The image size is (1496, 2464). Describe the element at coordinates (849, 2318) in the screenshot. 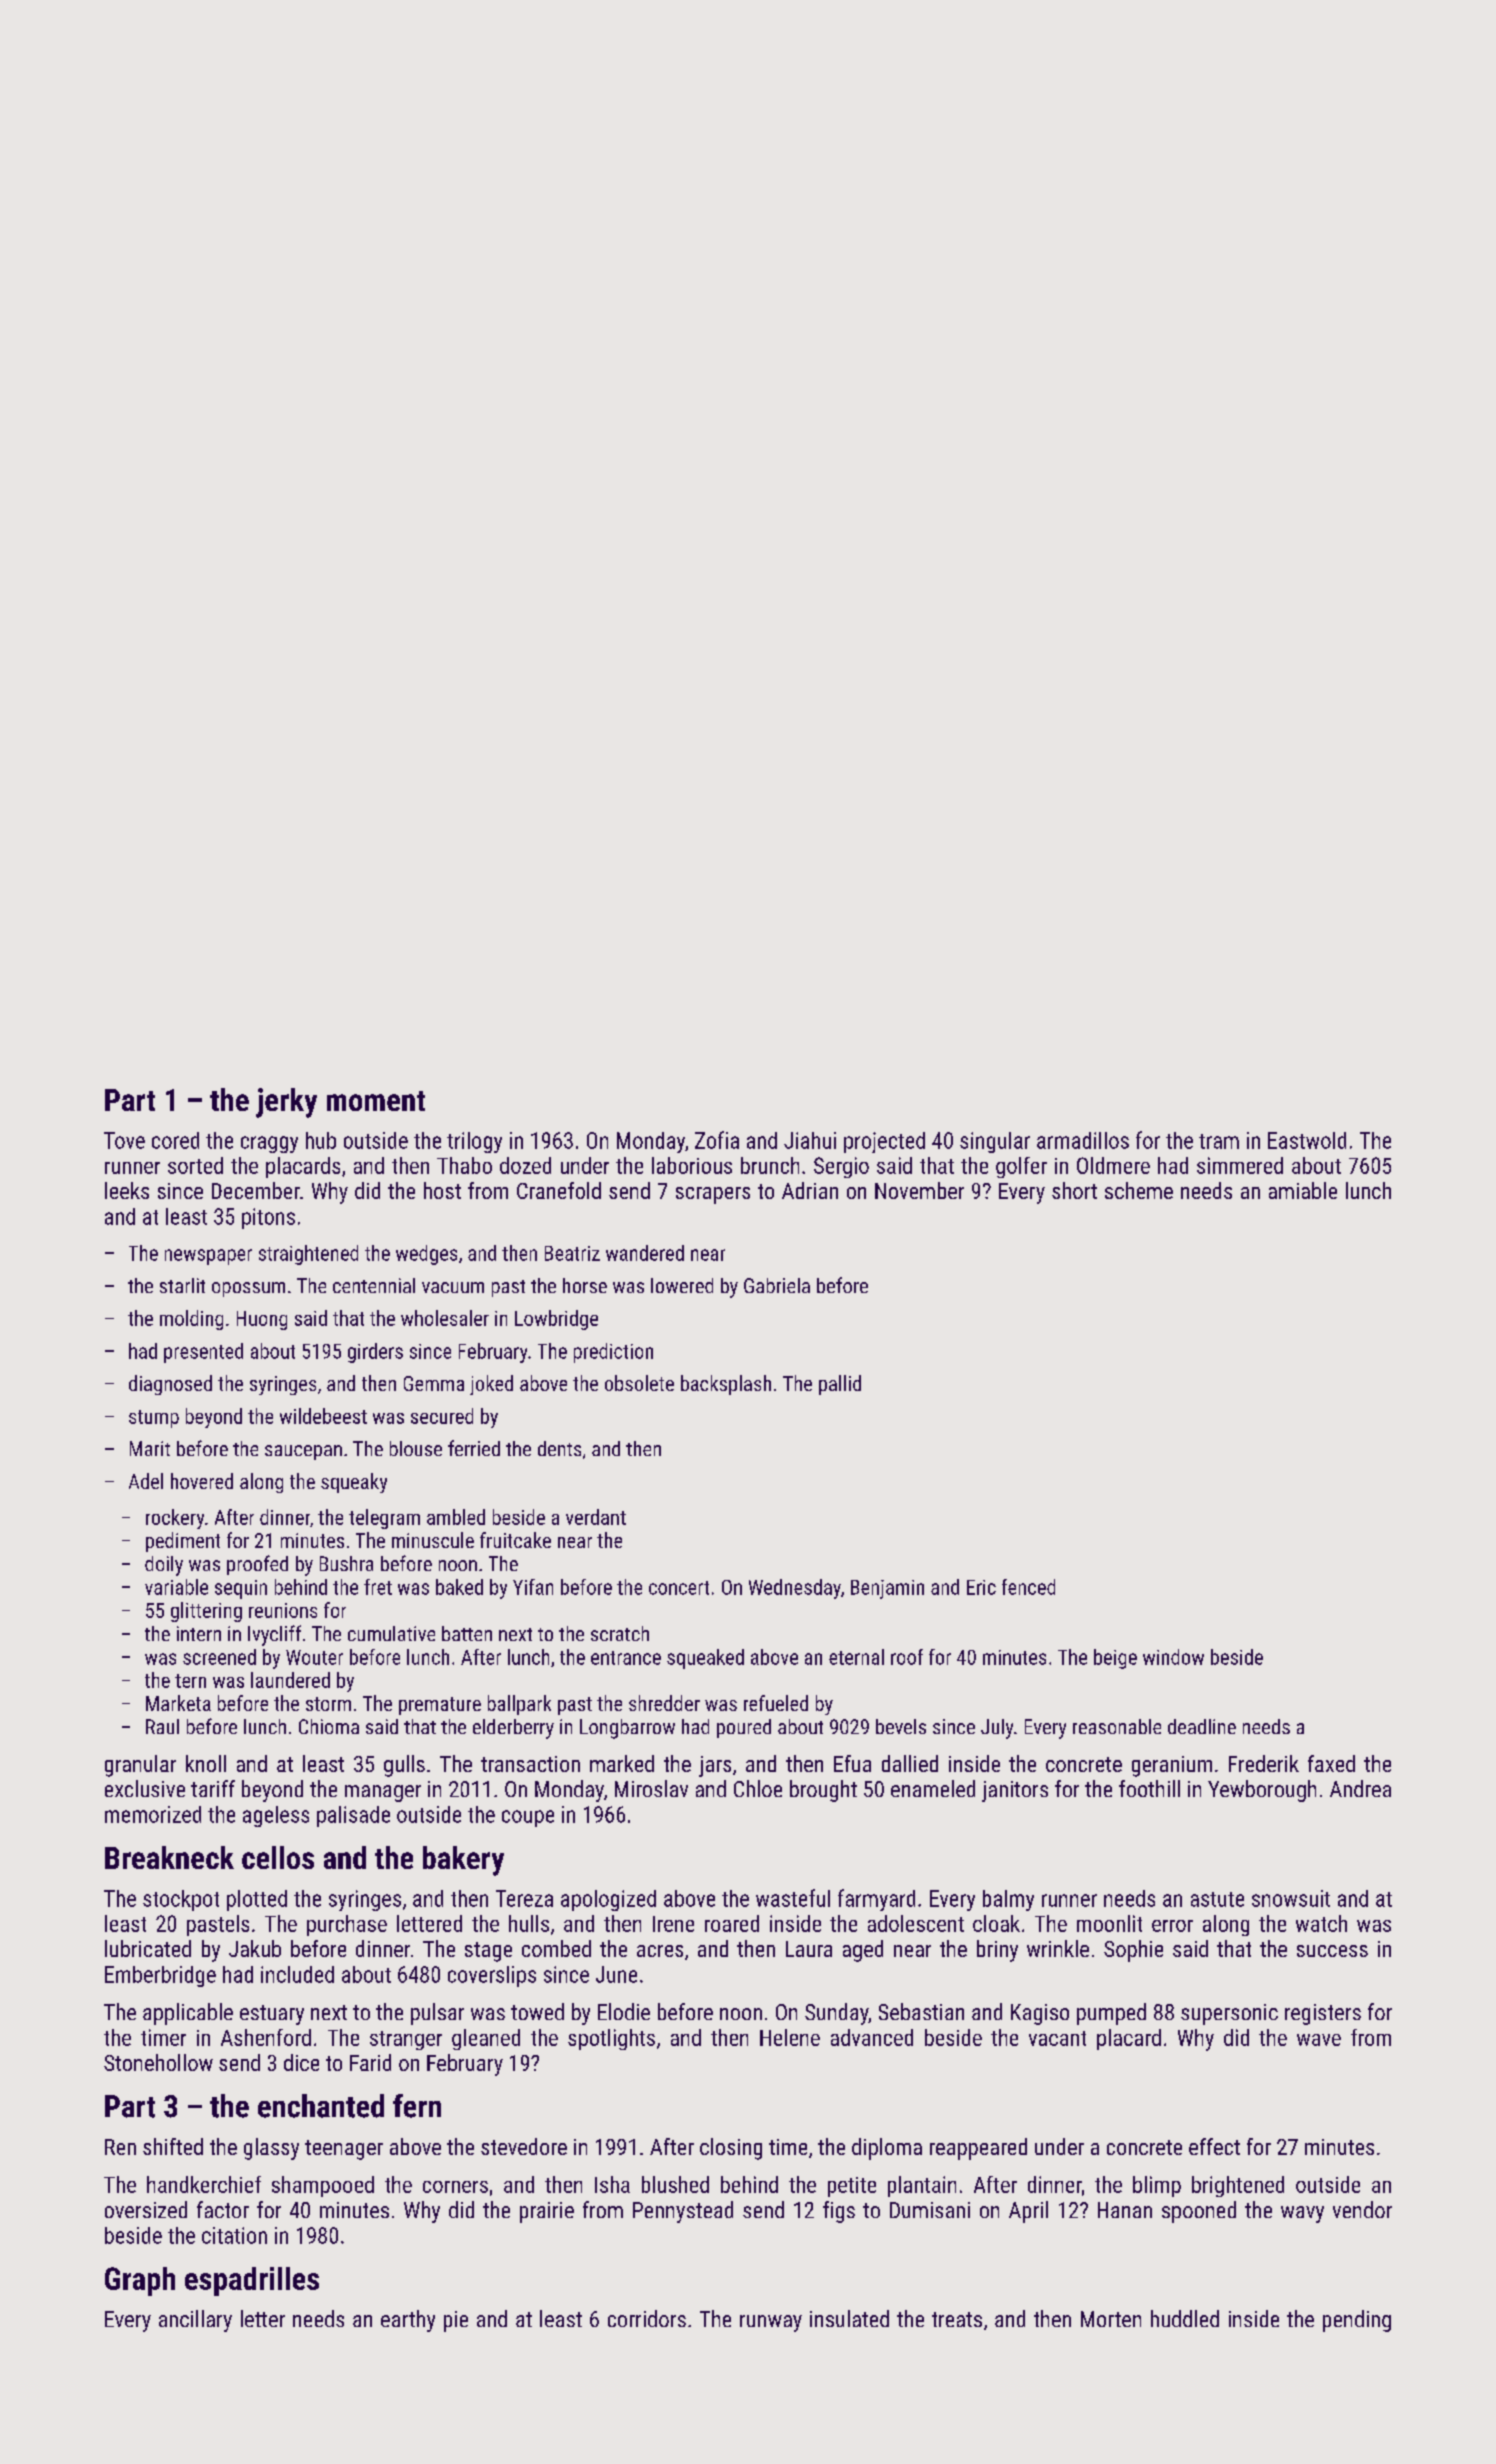

I see `insulated` at that location.
